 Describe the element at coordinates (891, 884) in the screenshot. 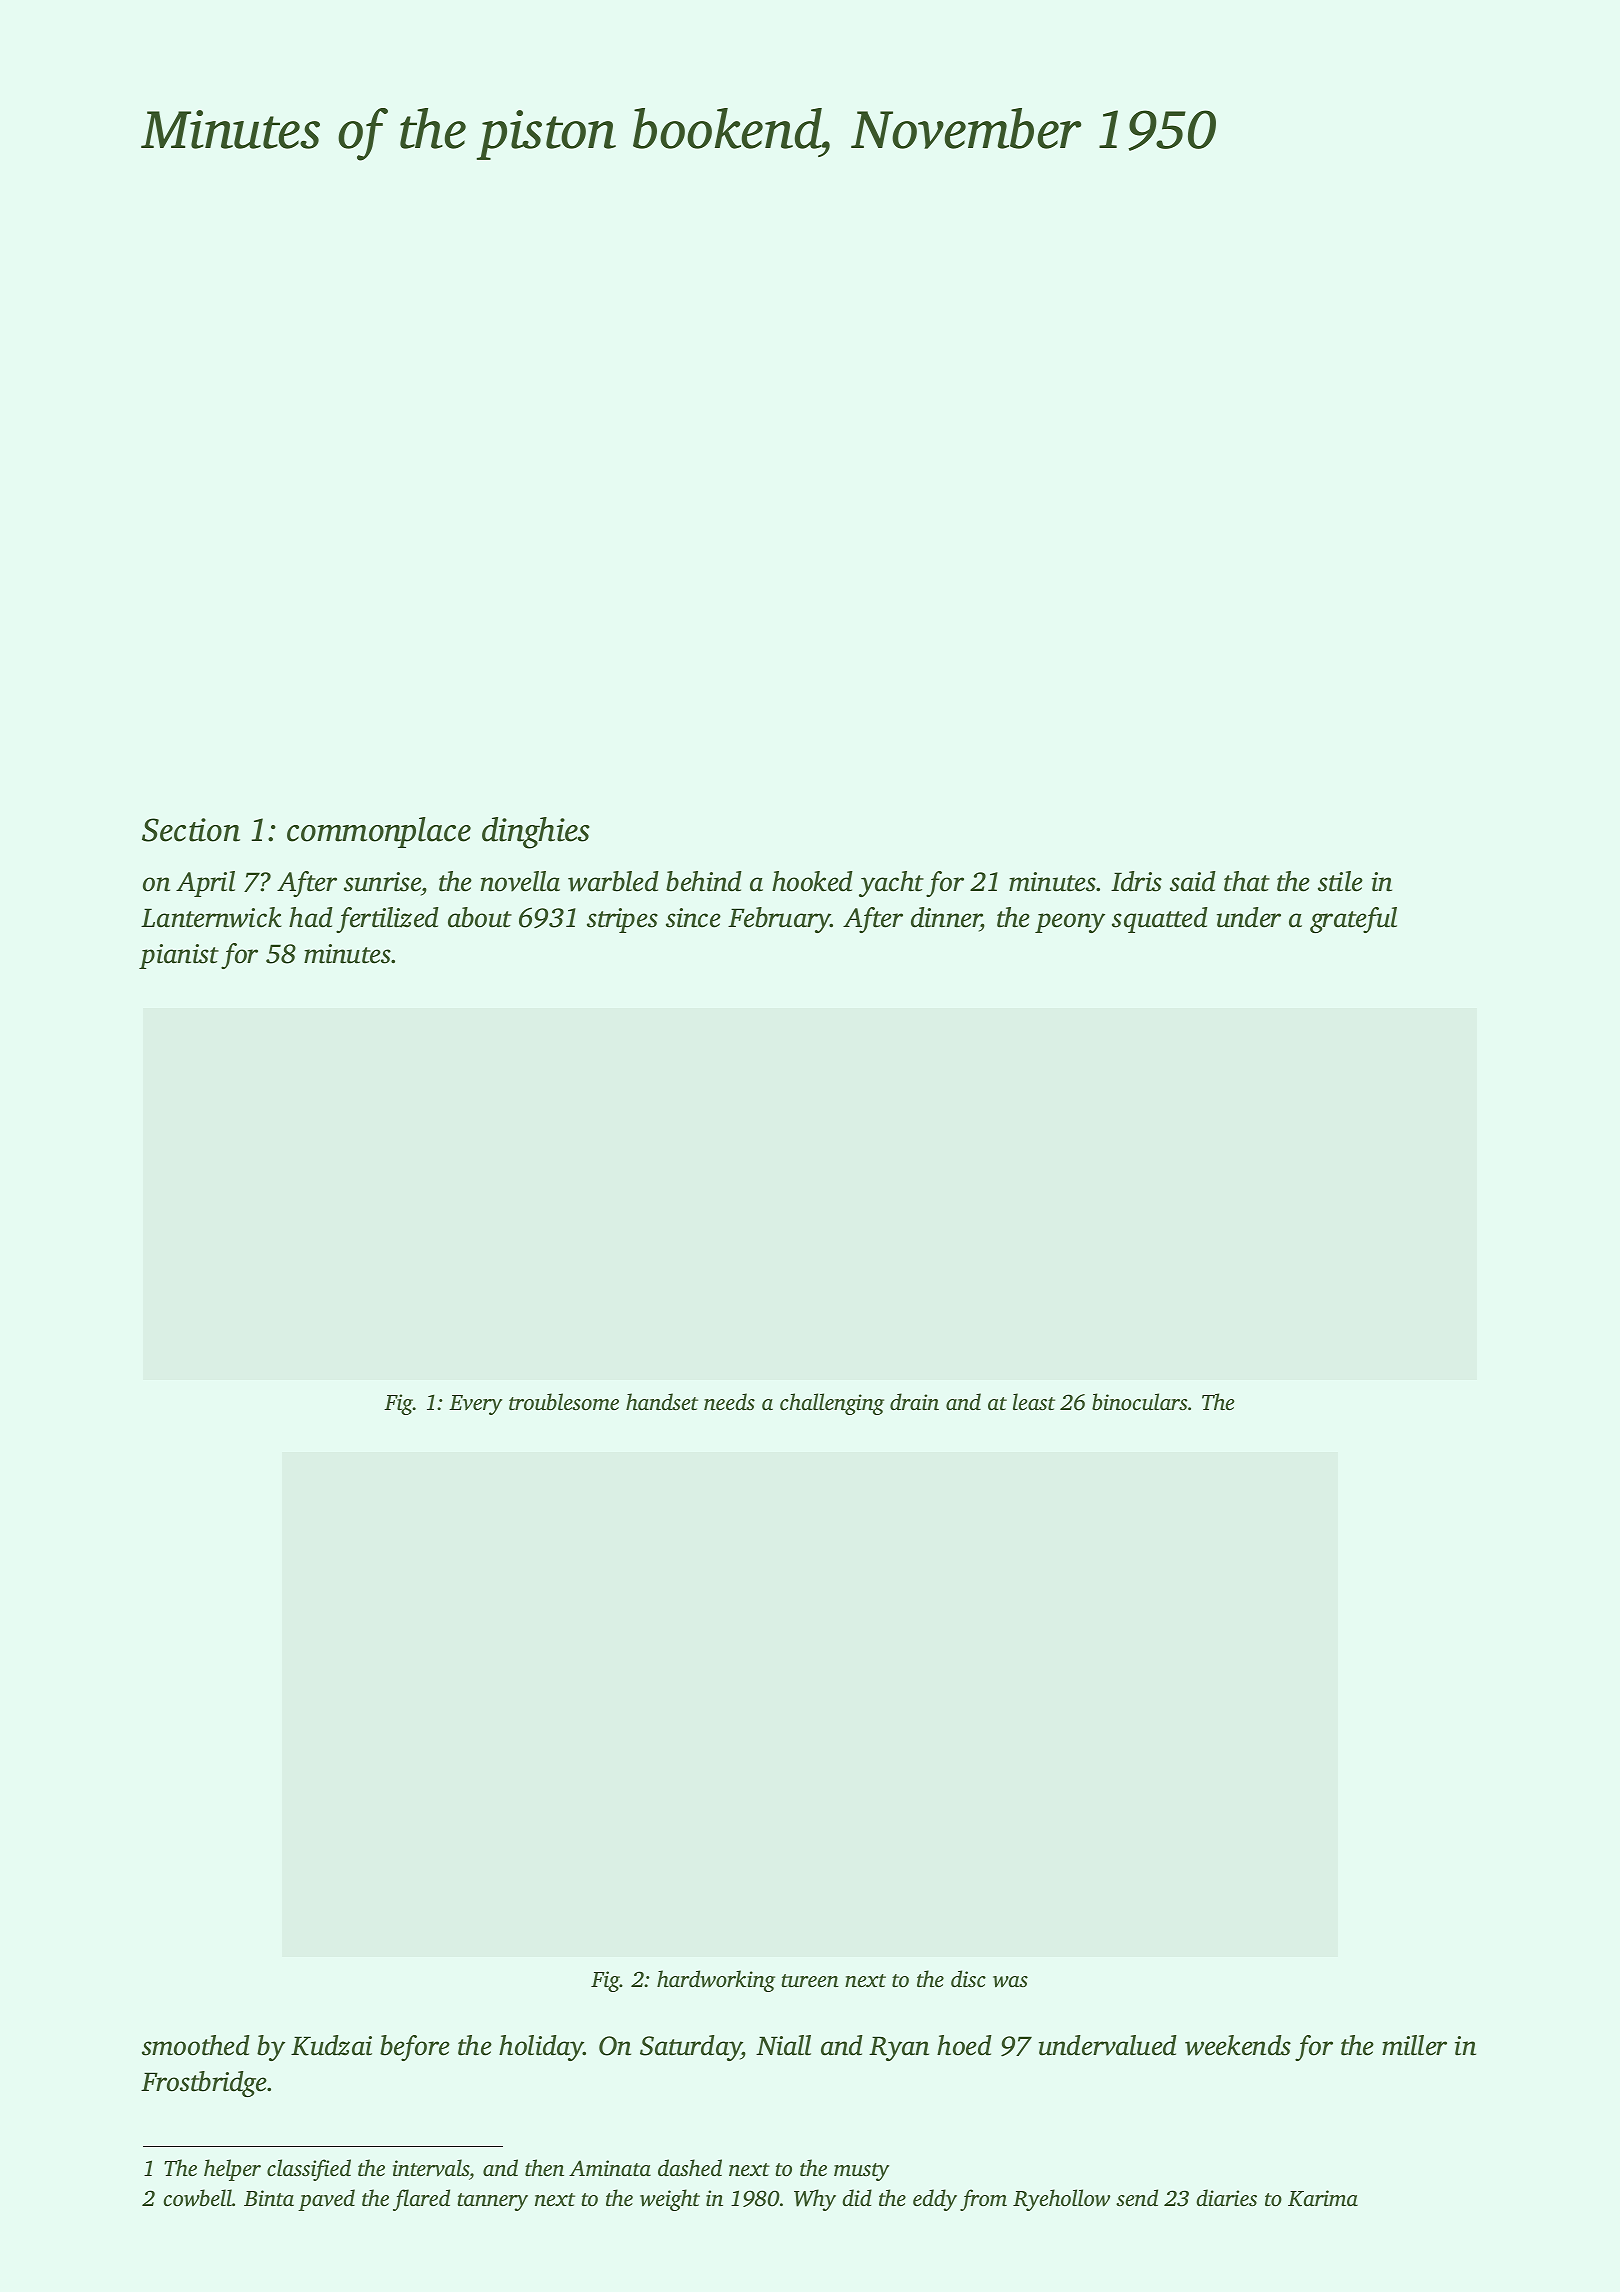

I see `yacht` at that location.
